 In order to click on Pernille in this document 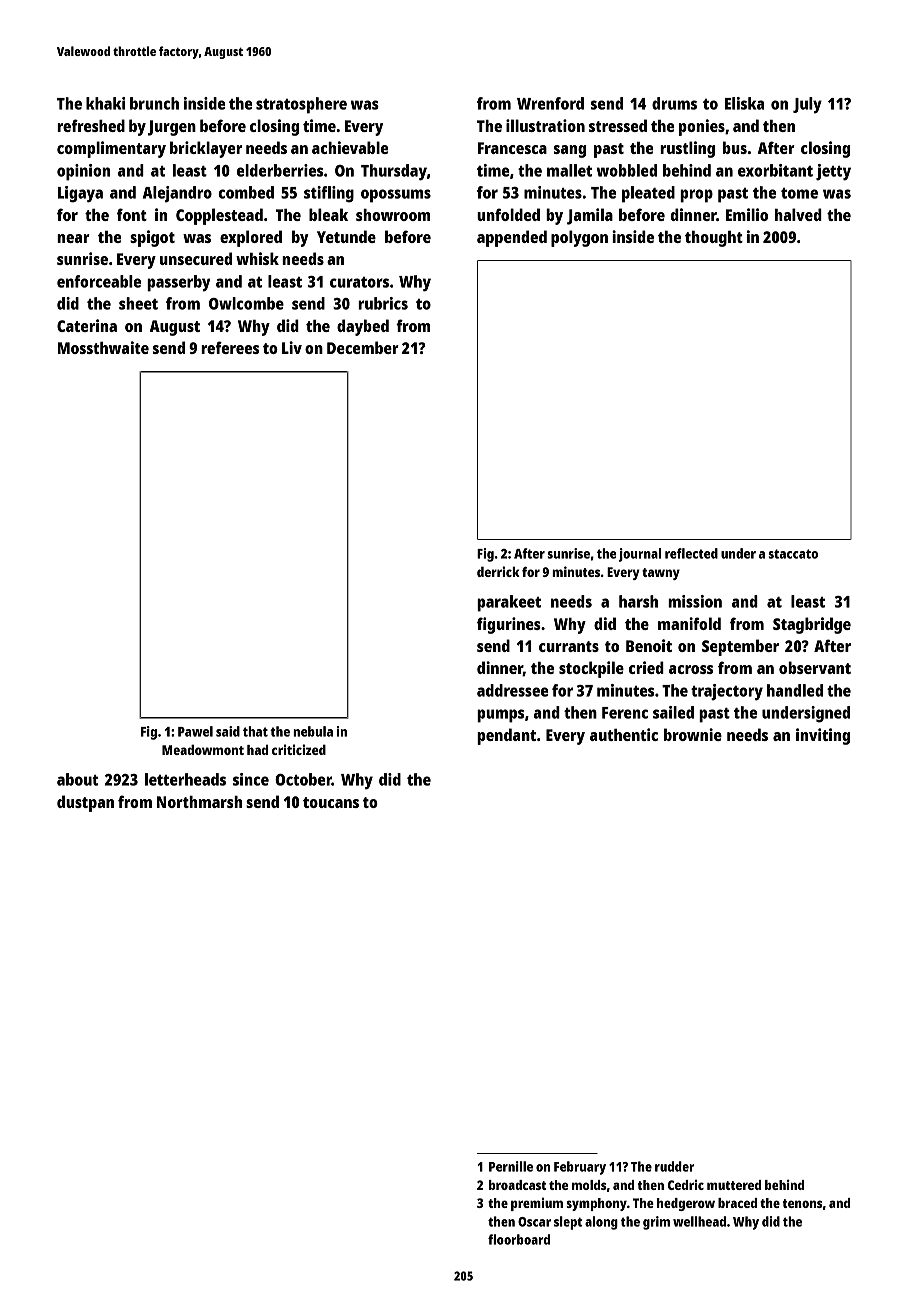, I will do `click(511, 1166)`.
